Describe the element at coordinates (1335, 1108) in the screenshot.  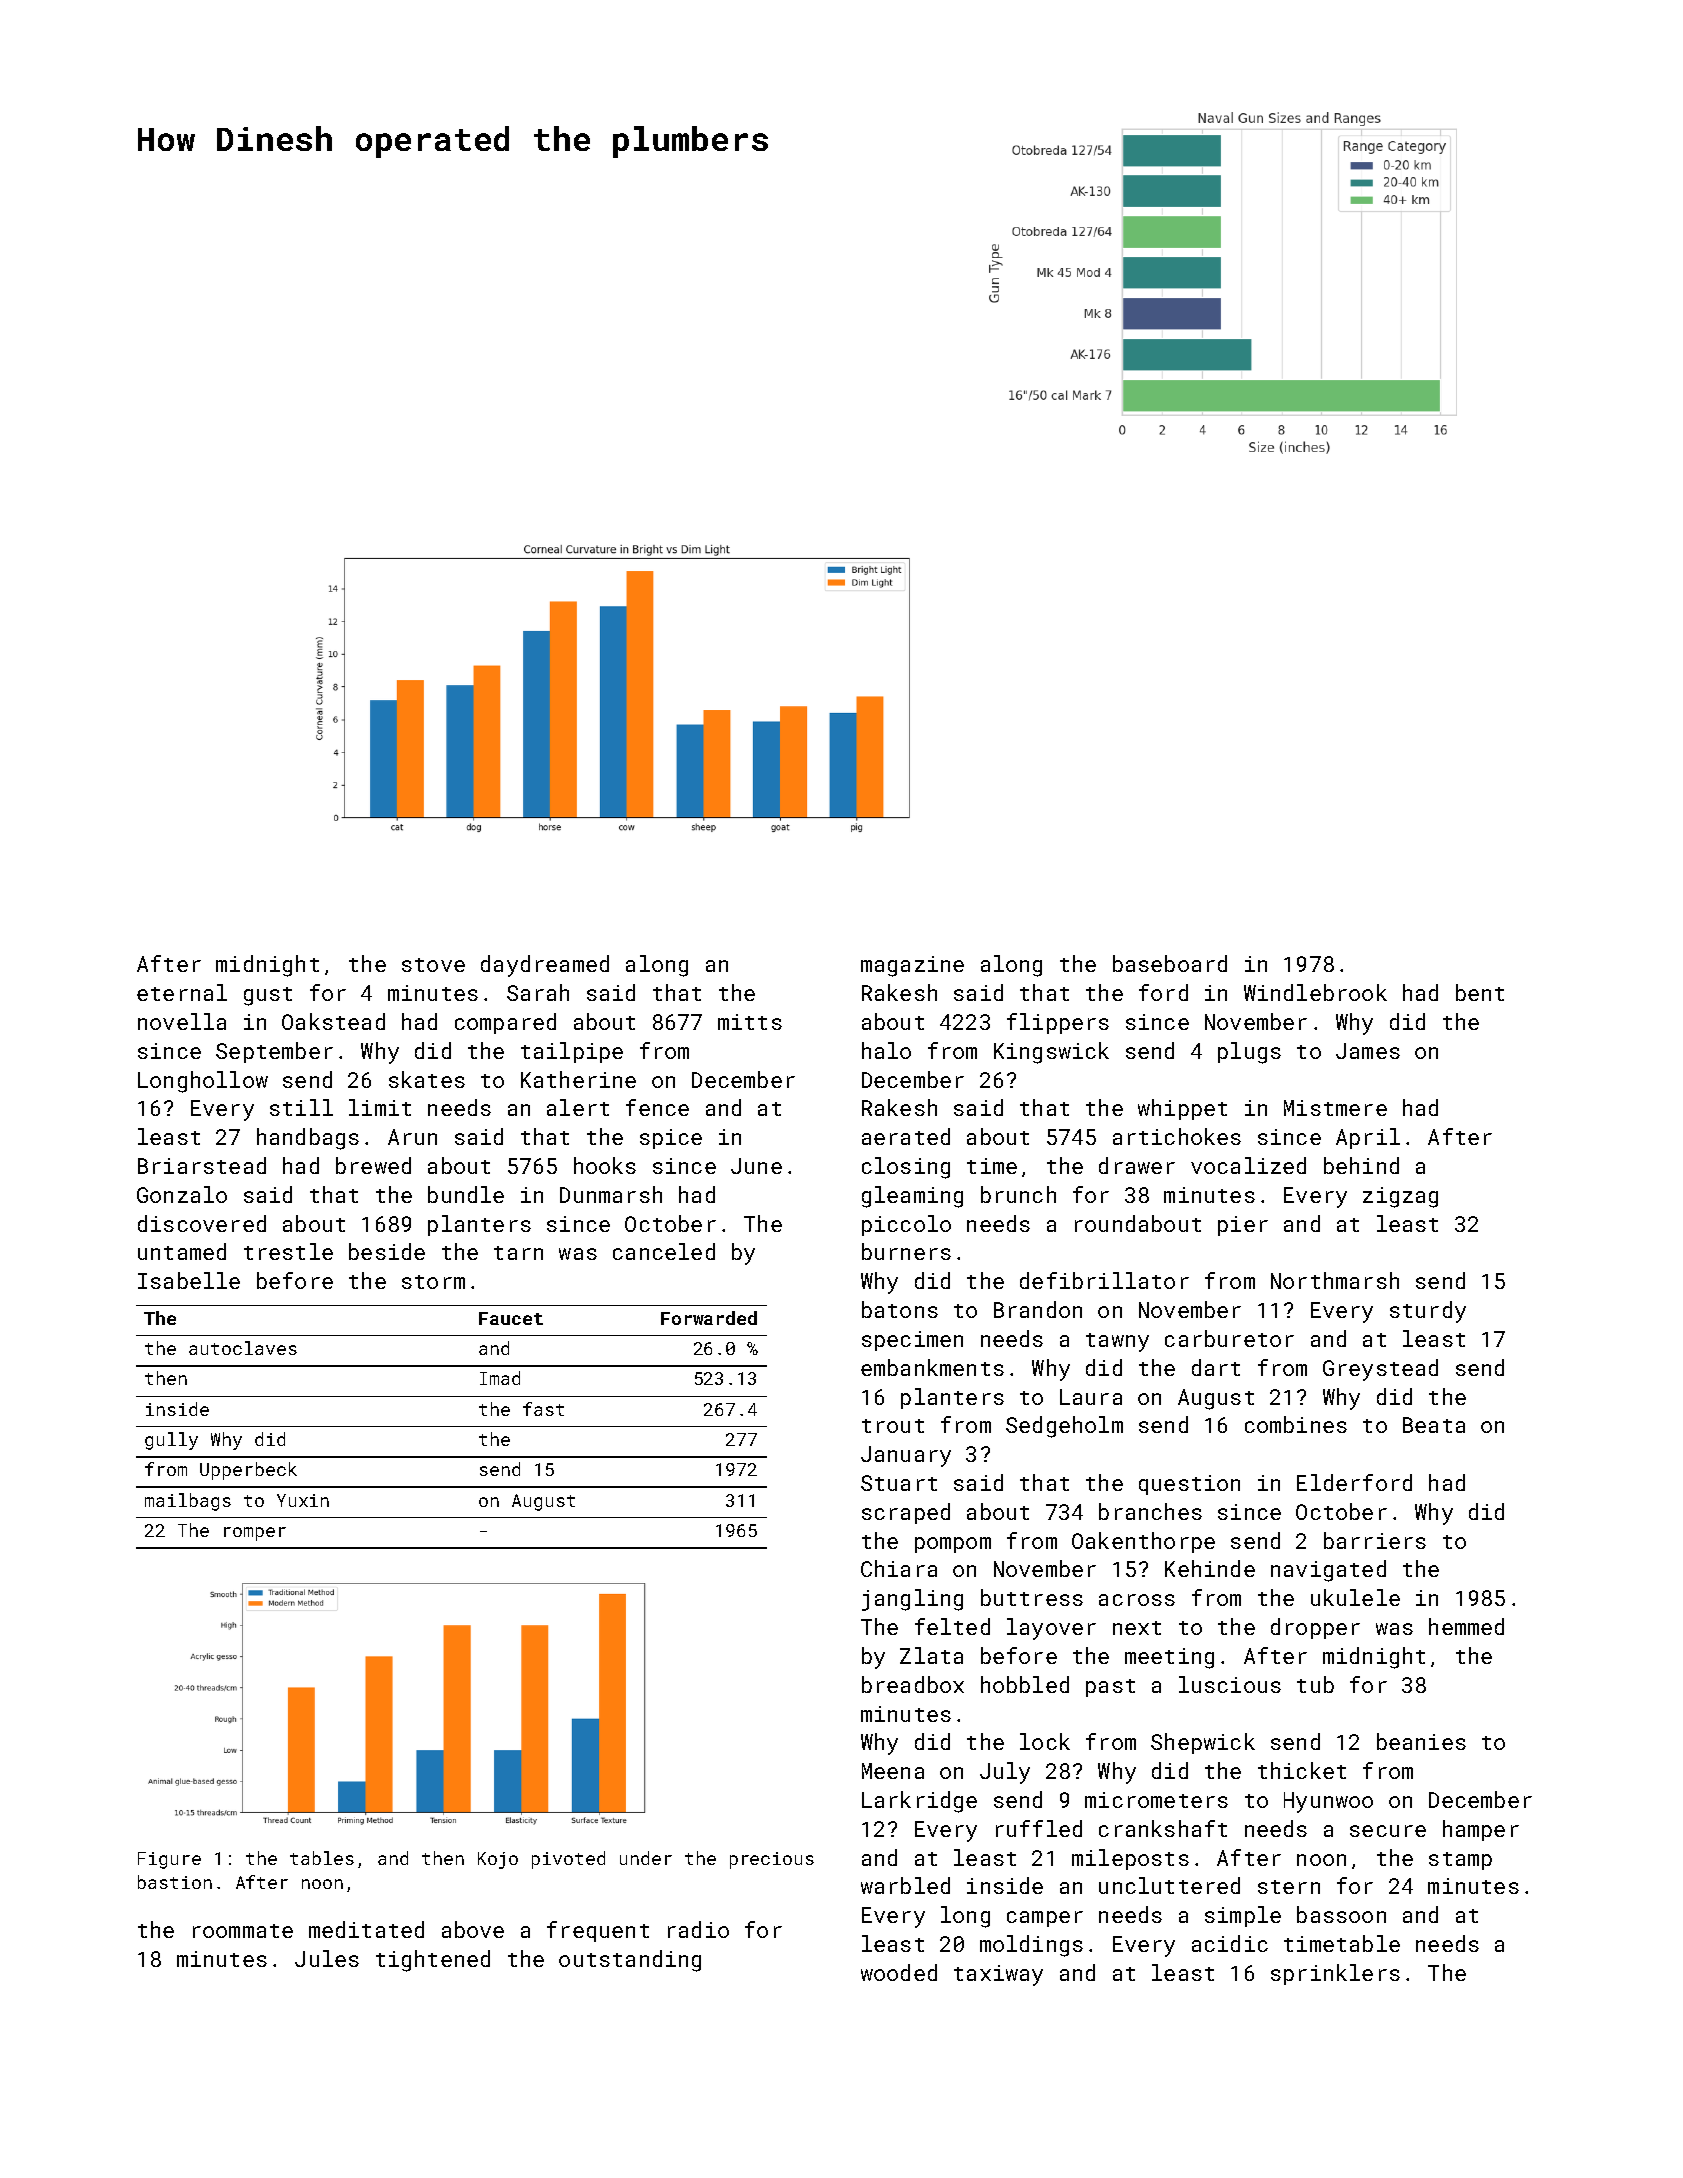
I see `Mistmere` at that location.
